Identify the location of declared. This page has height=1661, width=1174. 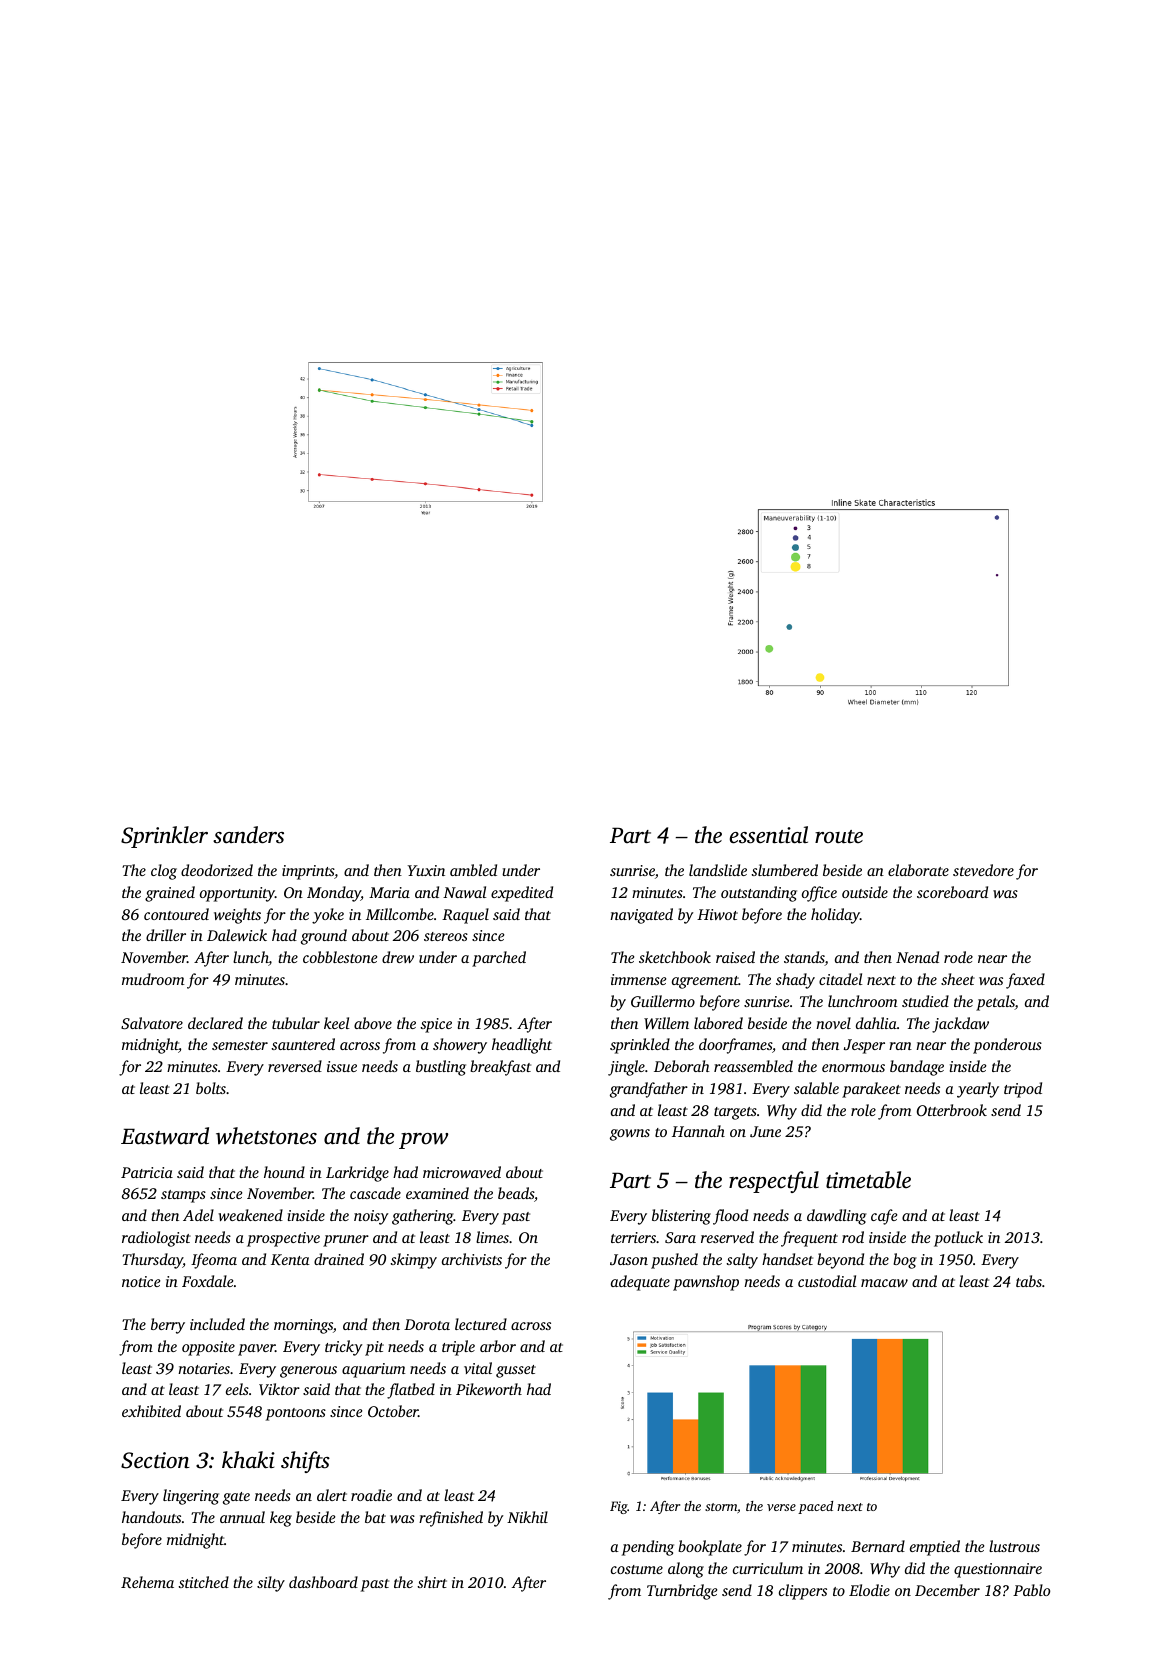
(215, 1023).
